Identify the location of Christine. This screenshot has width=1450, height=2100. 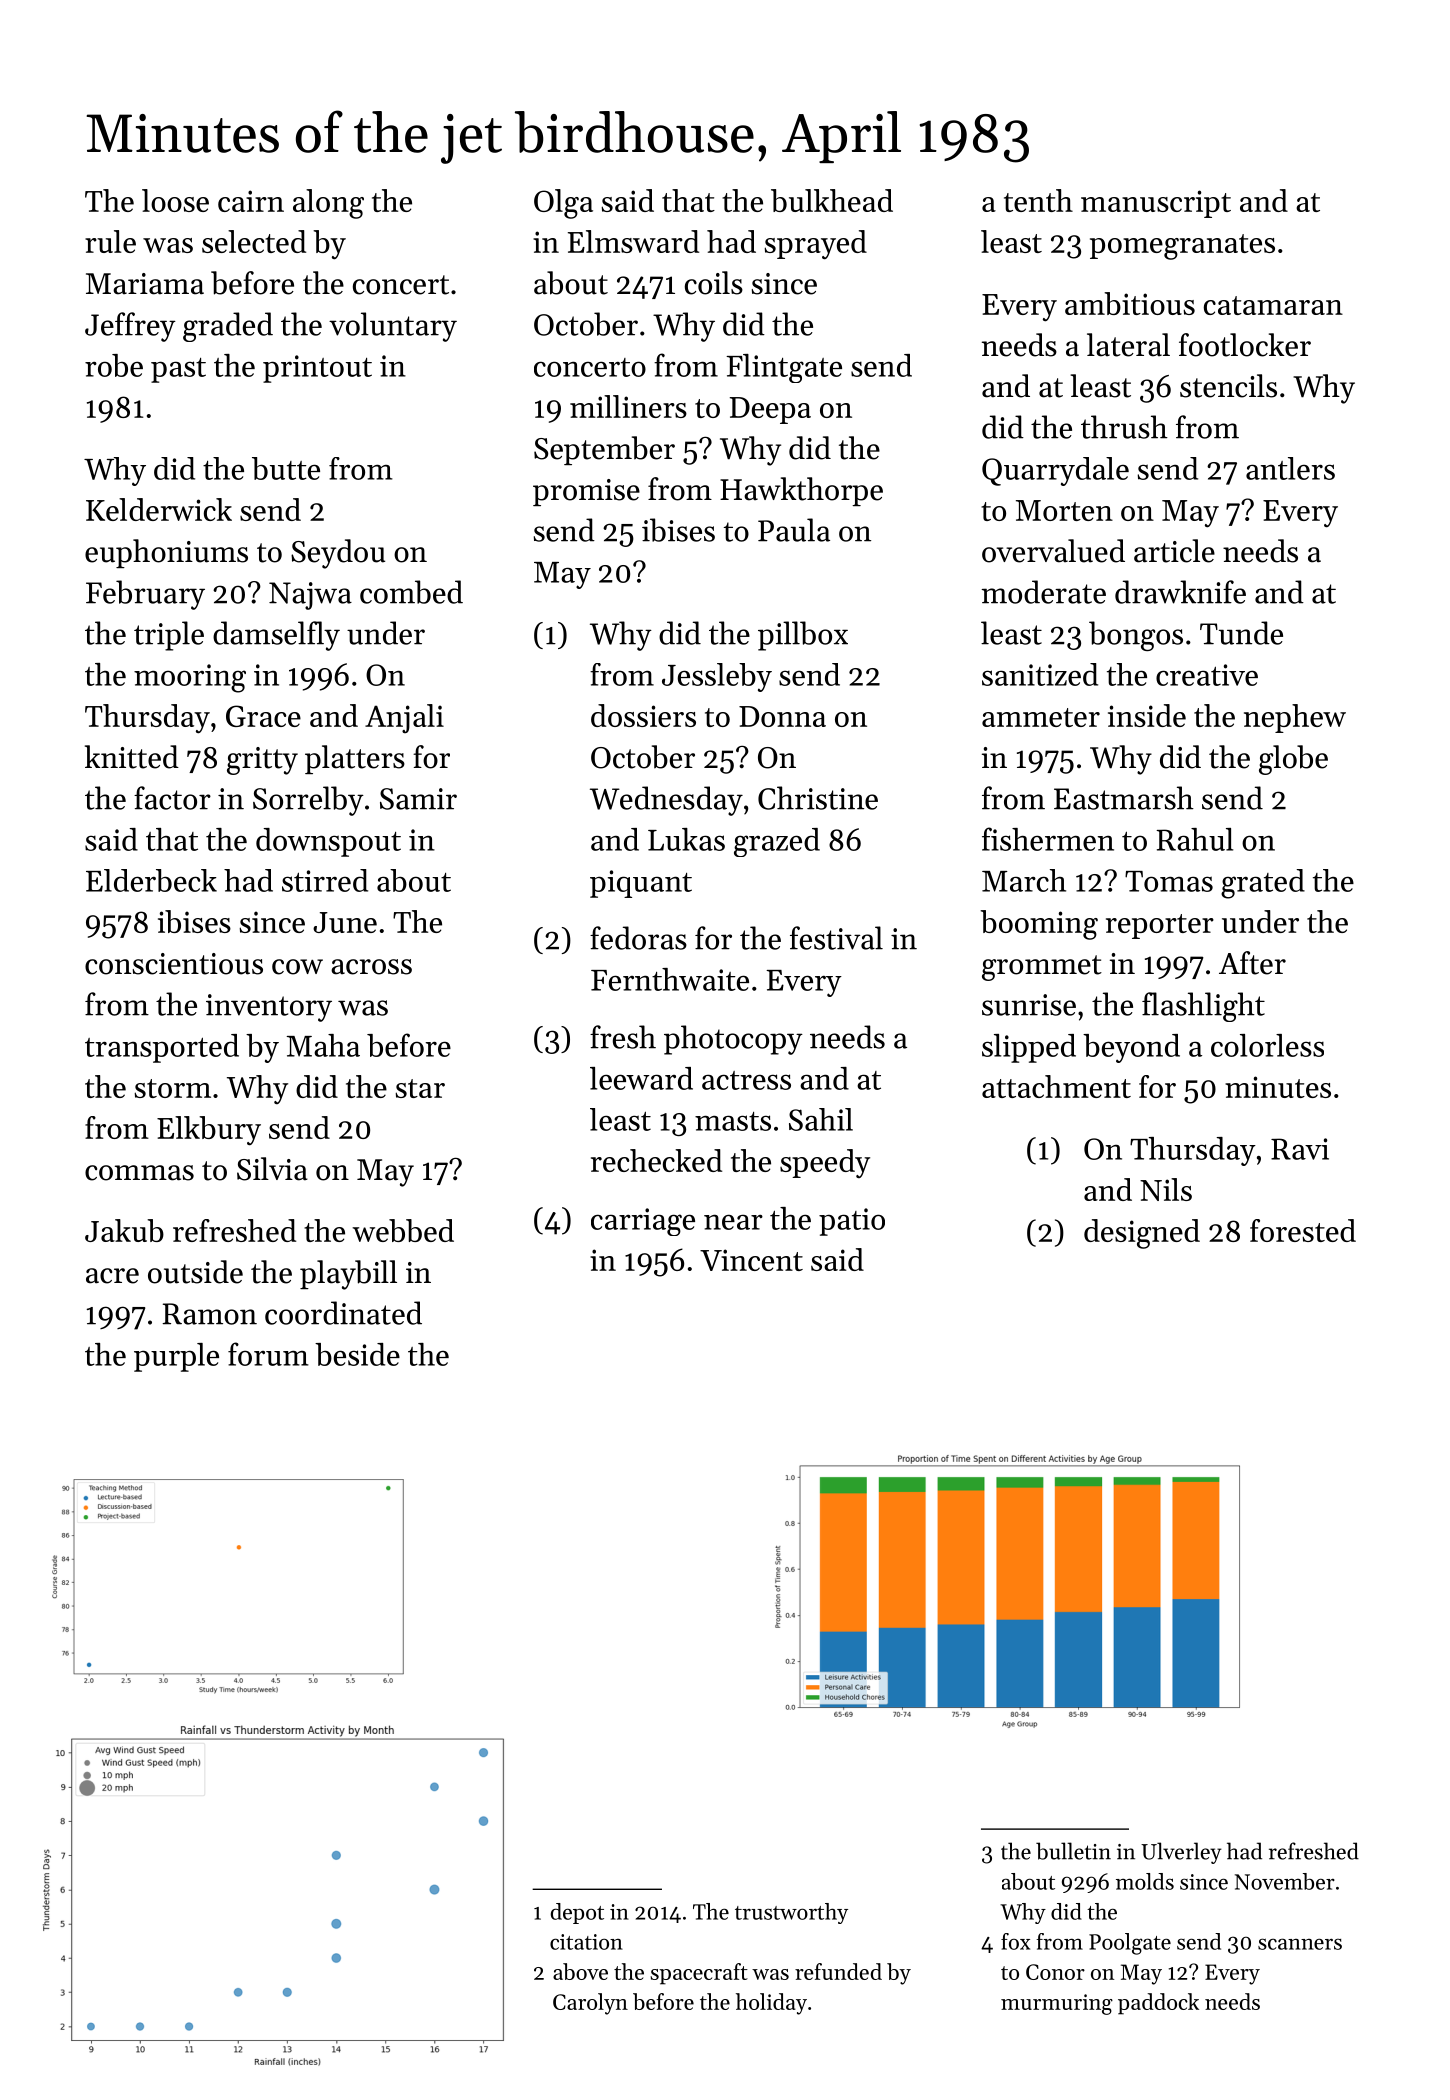
(818, 798).
